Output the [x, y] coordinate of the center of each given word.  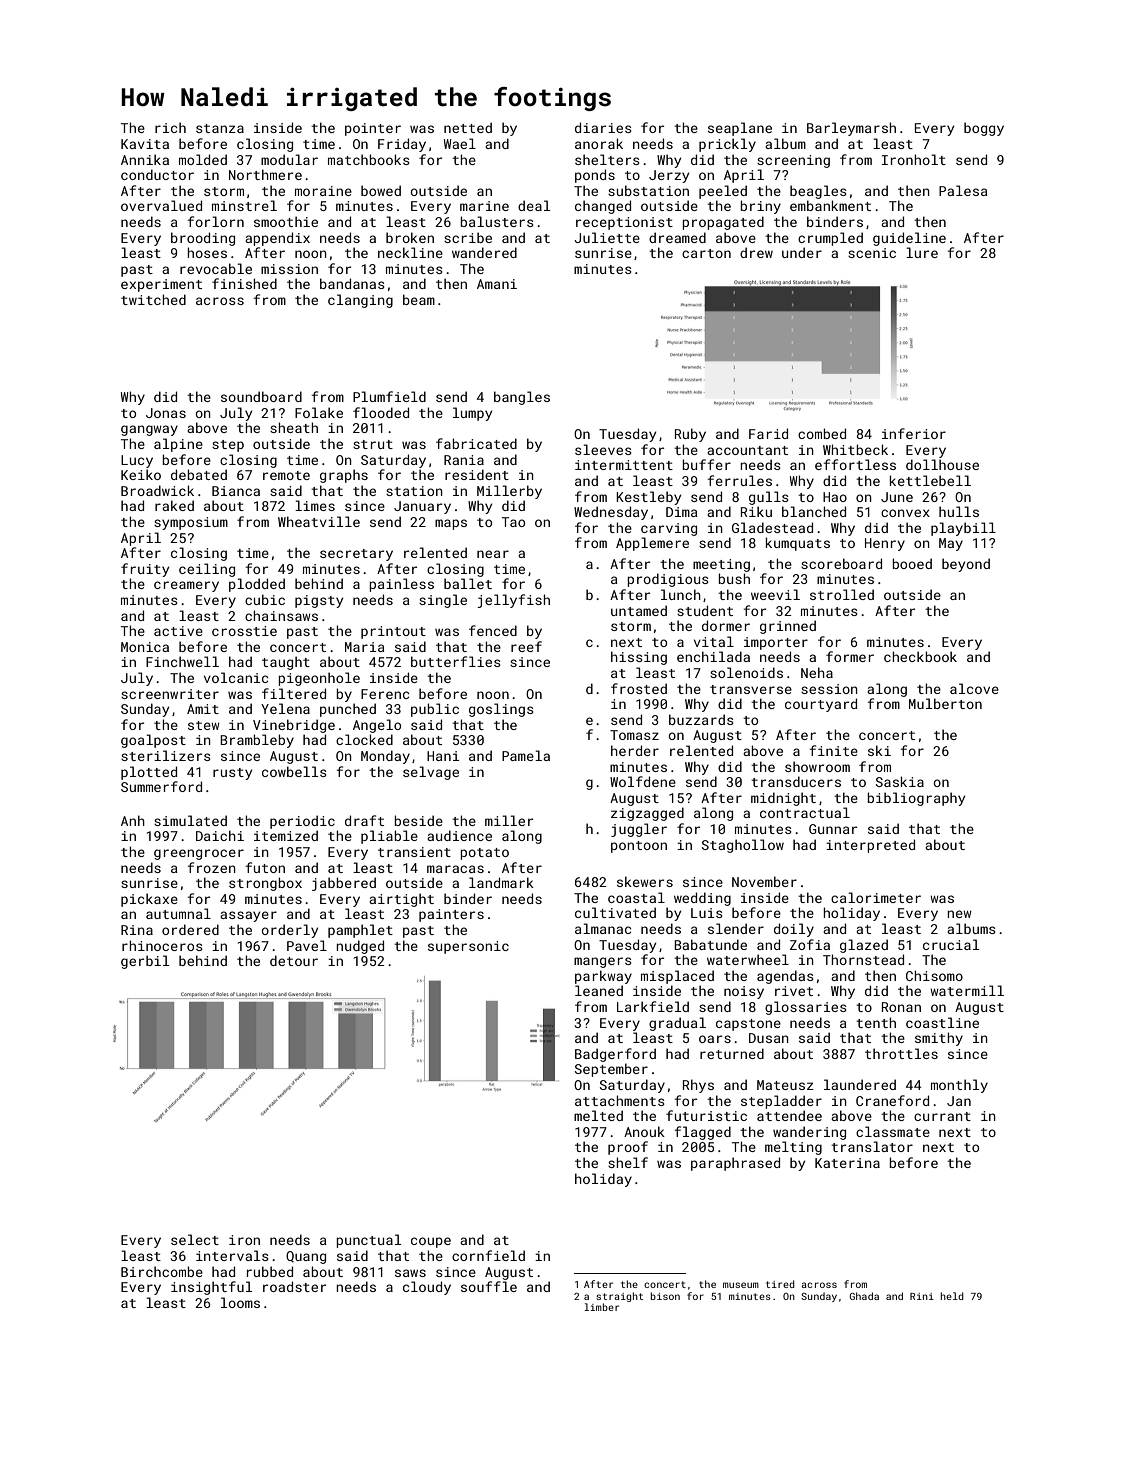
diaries [603, 127]
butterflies [456, 661]
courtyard [821, 705]
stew [204, 725]
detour [294, 960]
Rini [922, 1296]
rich [170, 127]
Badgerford [615, 1055]
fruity [145, 570]
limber [601, 1307]
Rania [464, 460]
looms [240, 1302]
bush [734, 578]
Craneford [892, 1100]
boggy [984, 129]
